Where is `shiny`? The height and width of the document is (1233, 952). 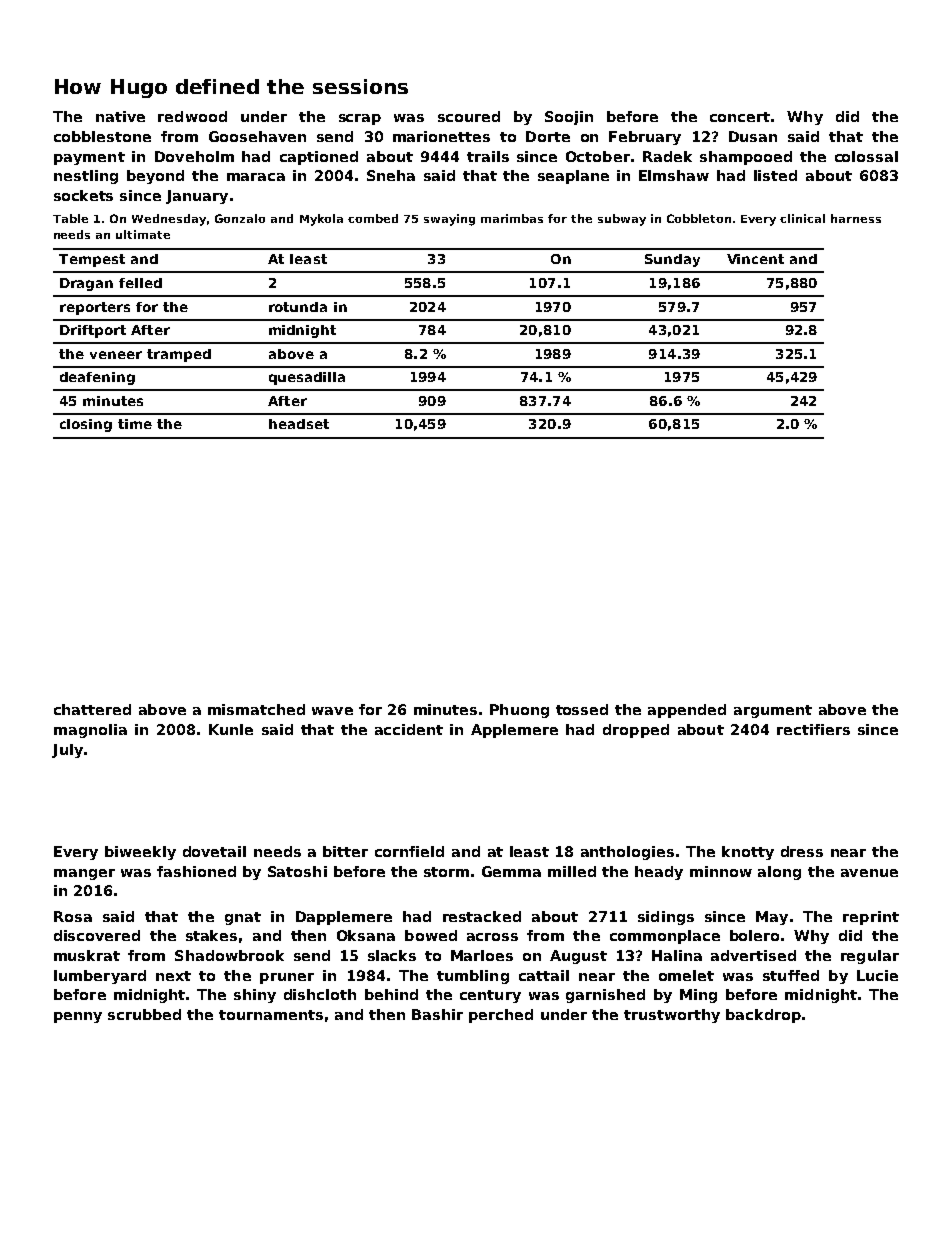 shiny is located at coordinates (255, 996).
